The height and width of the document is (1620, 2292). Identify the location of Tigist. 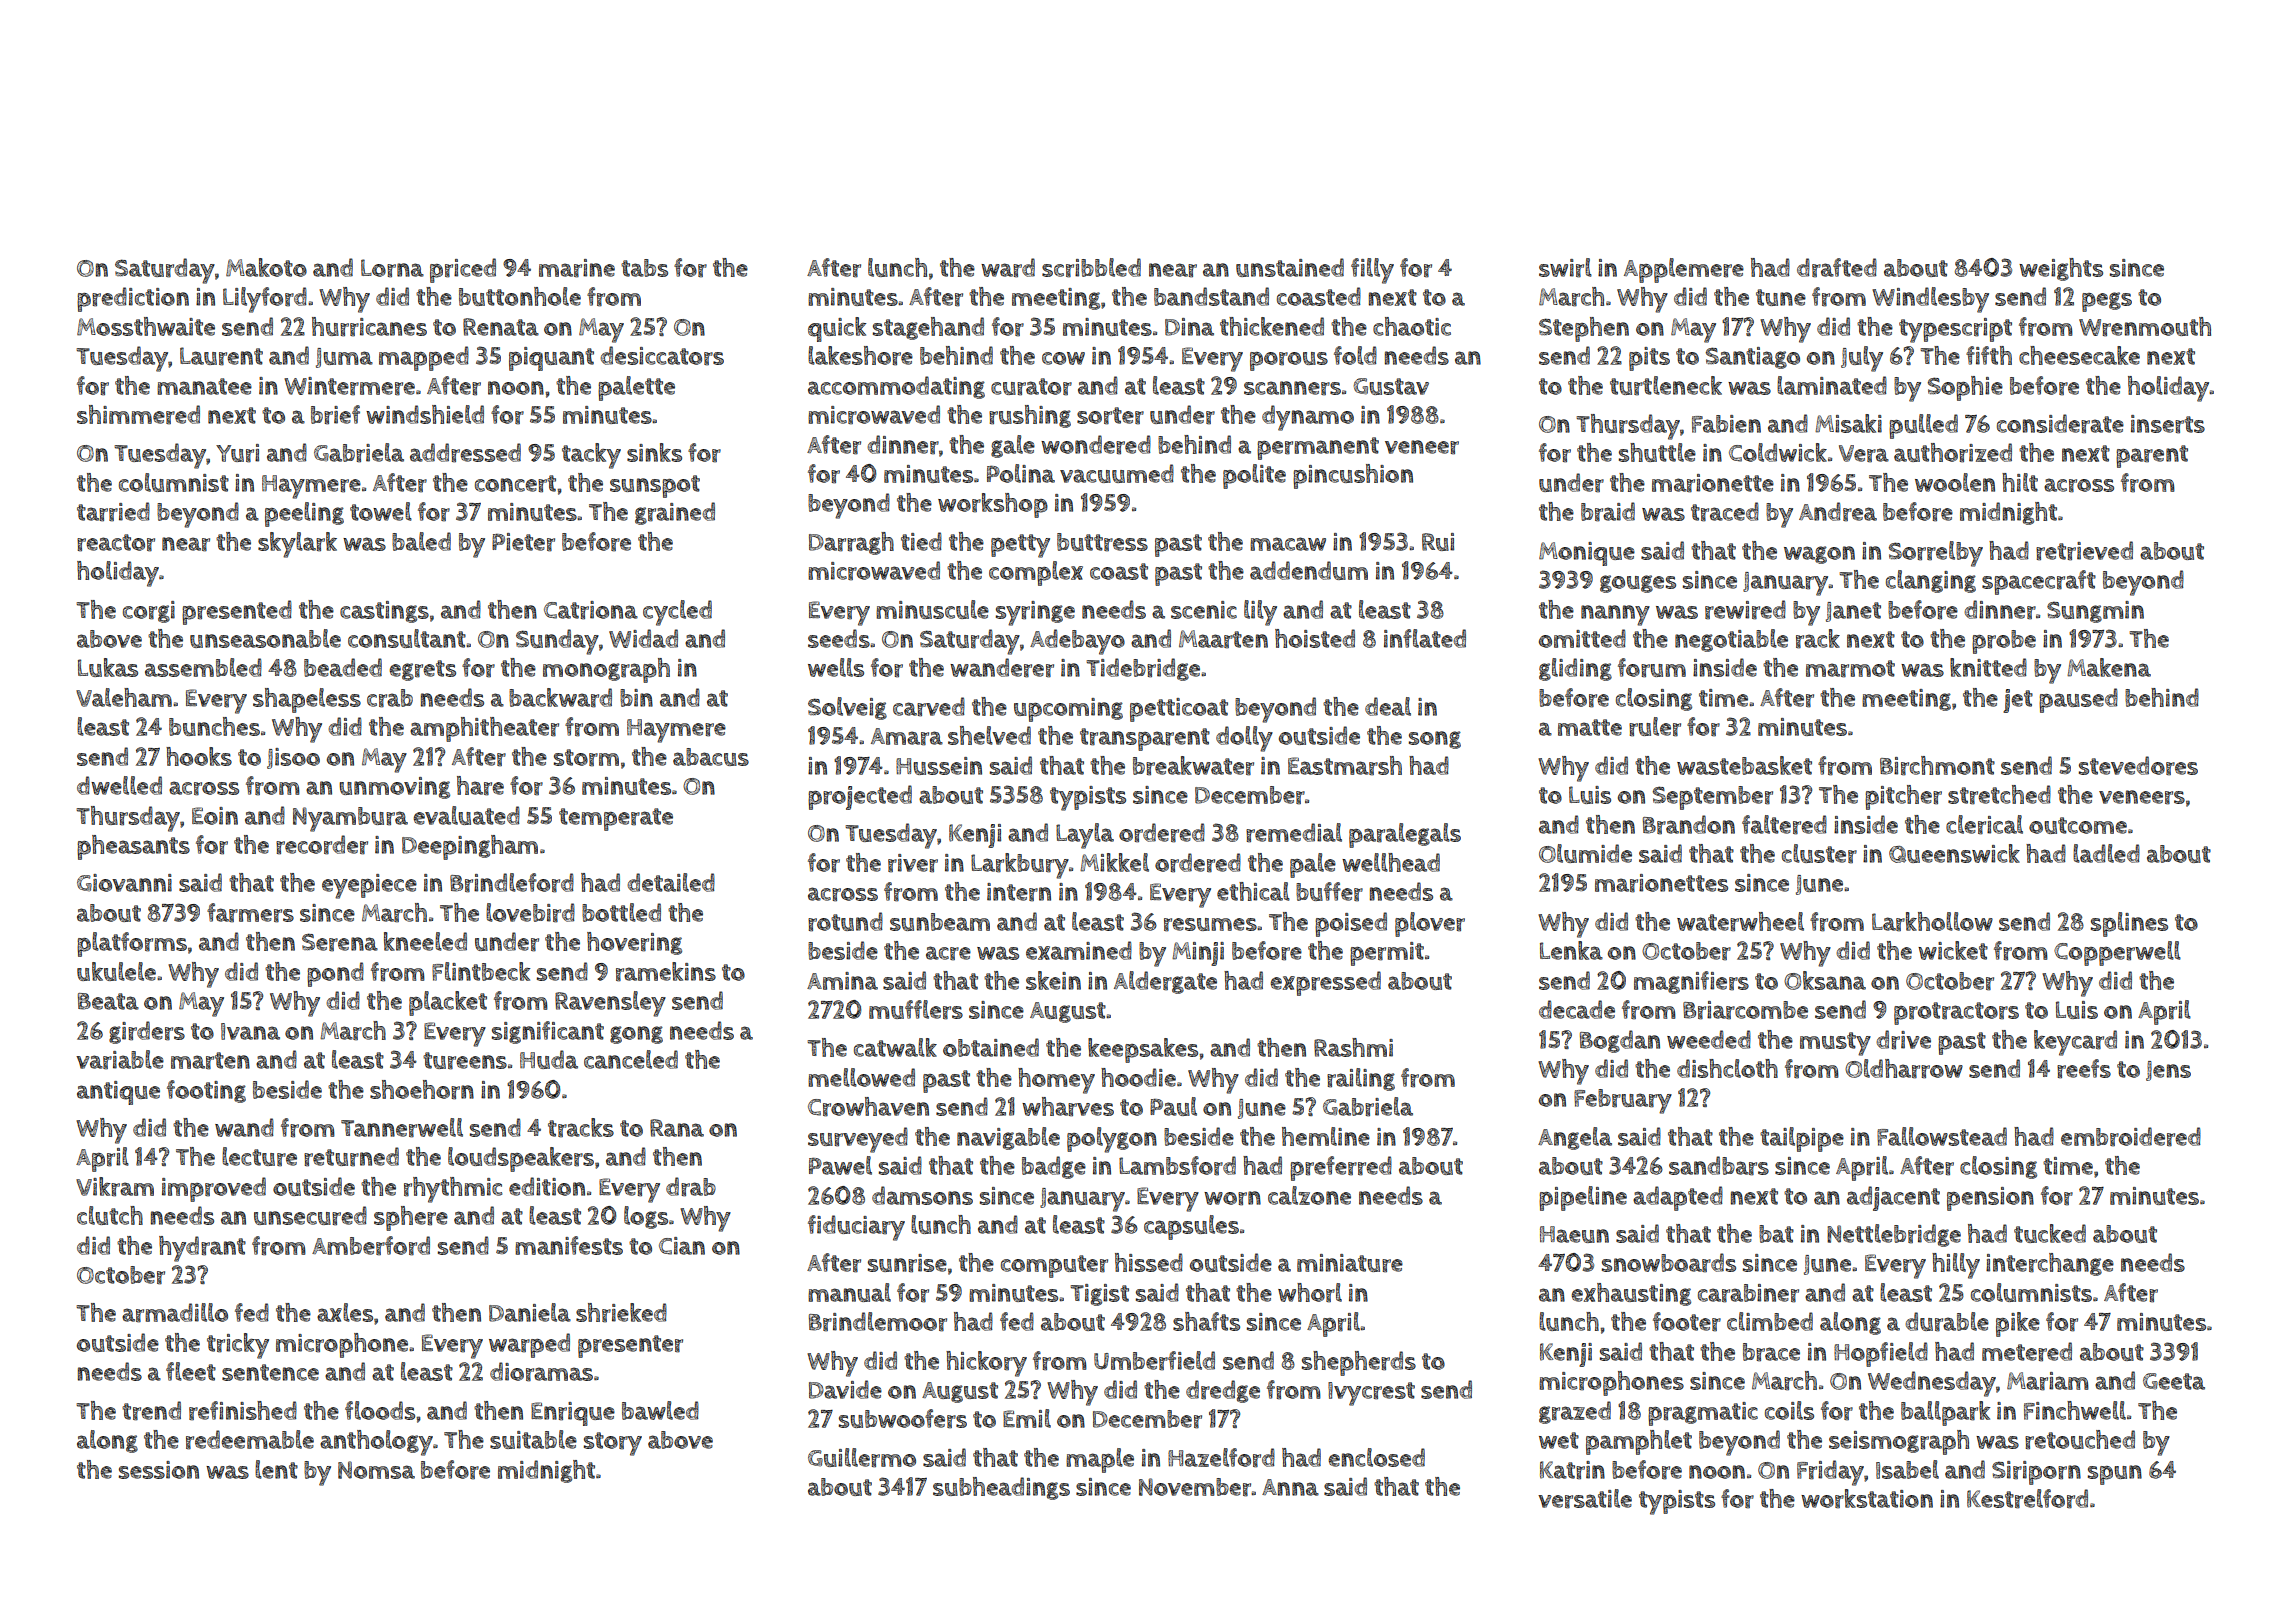
(1099, 1295).
